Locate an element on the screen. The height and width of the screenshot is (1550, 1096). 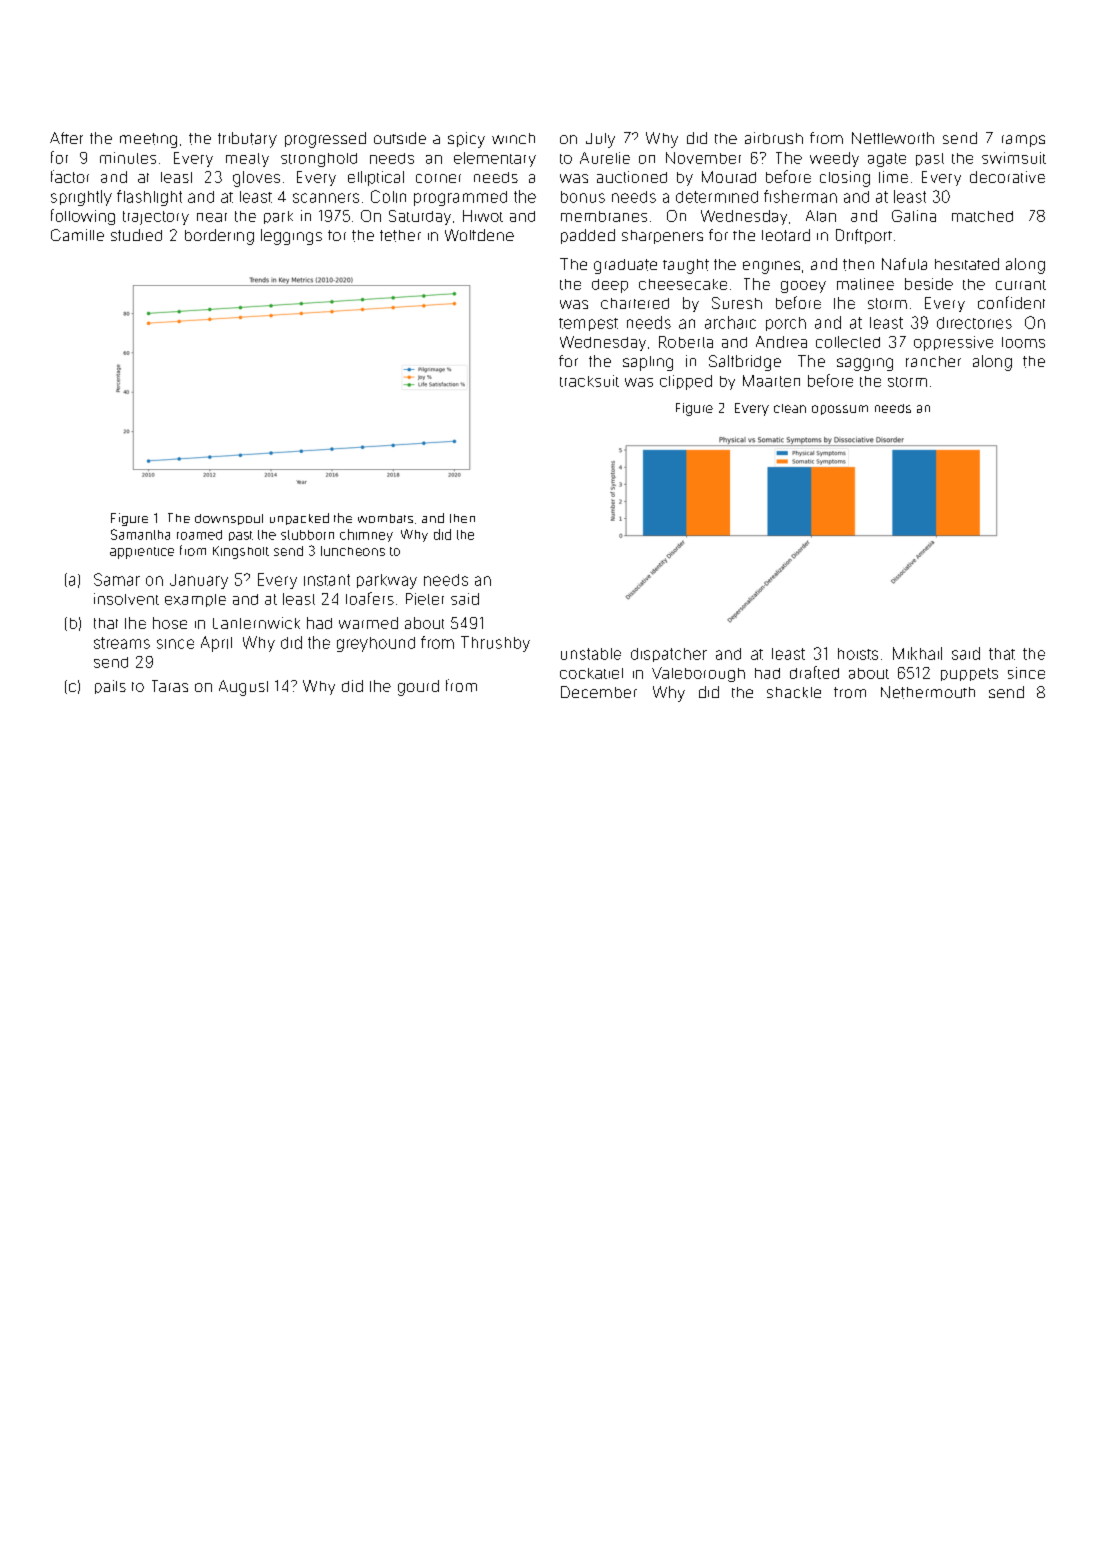
unpacked is located at coordinates (299, 519).
